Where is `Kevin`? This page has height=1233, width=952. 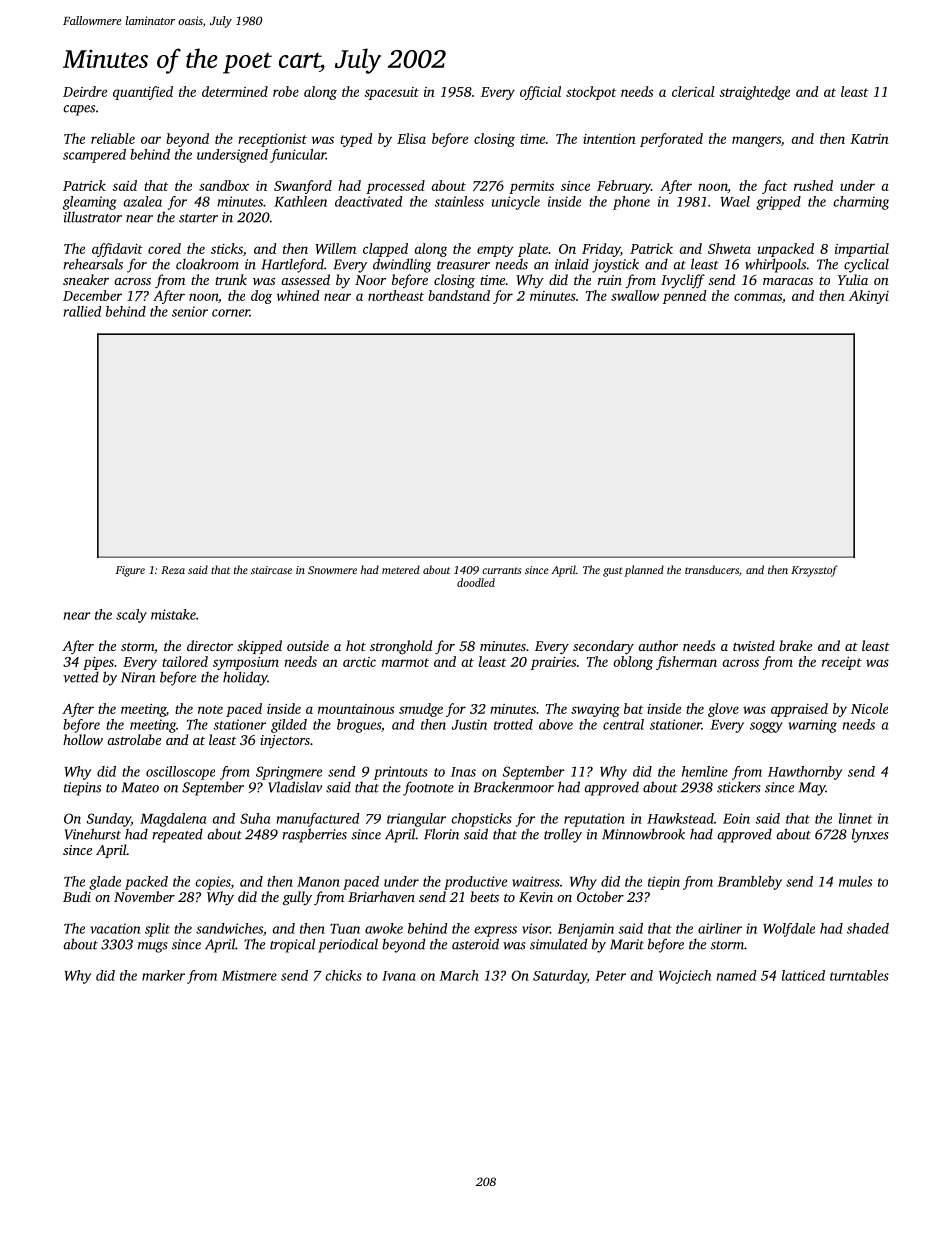
Kevin is located at coordinates (536, 897).
